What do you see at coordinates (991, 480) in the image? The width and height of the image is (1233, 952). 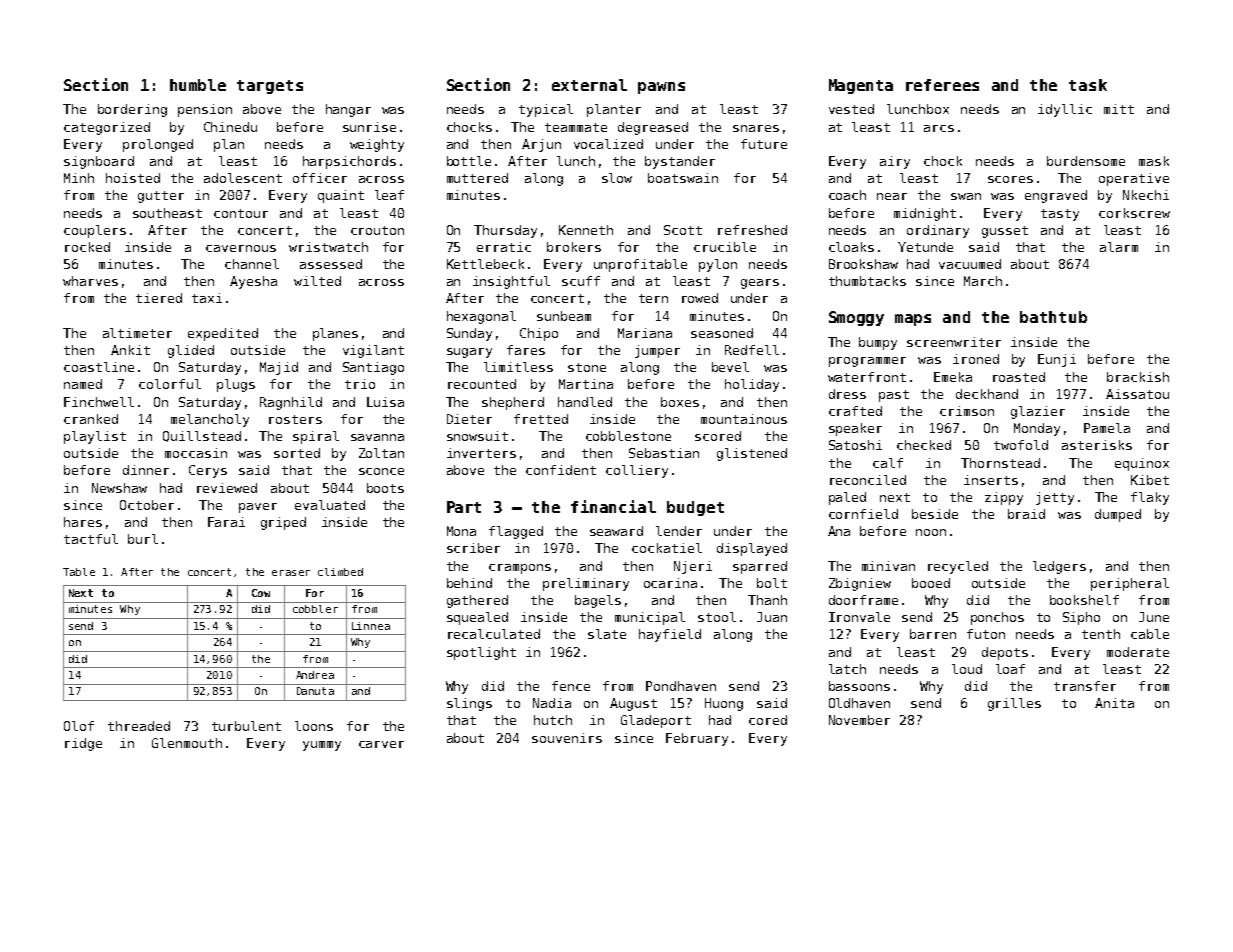 I see `inserts` at bounding box center [991, 480].
